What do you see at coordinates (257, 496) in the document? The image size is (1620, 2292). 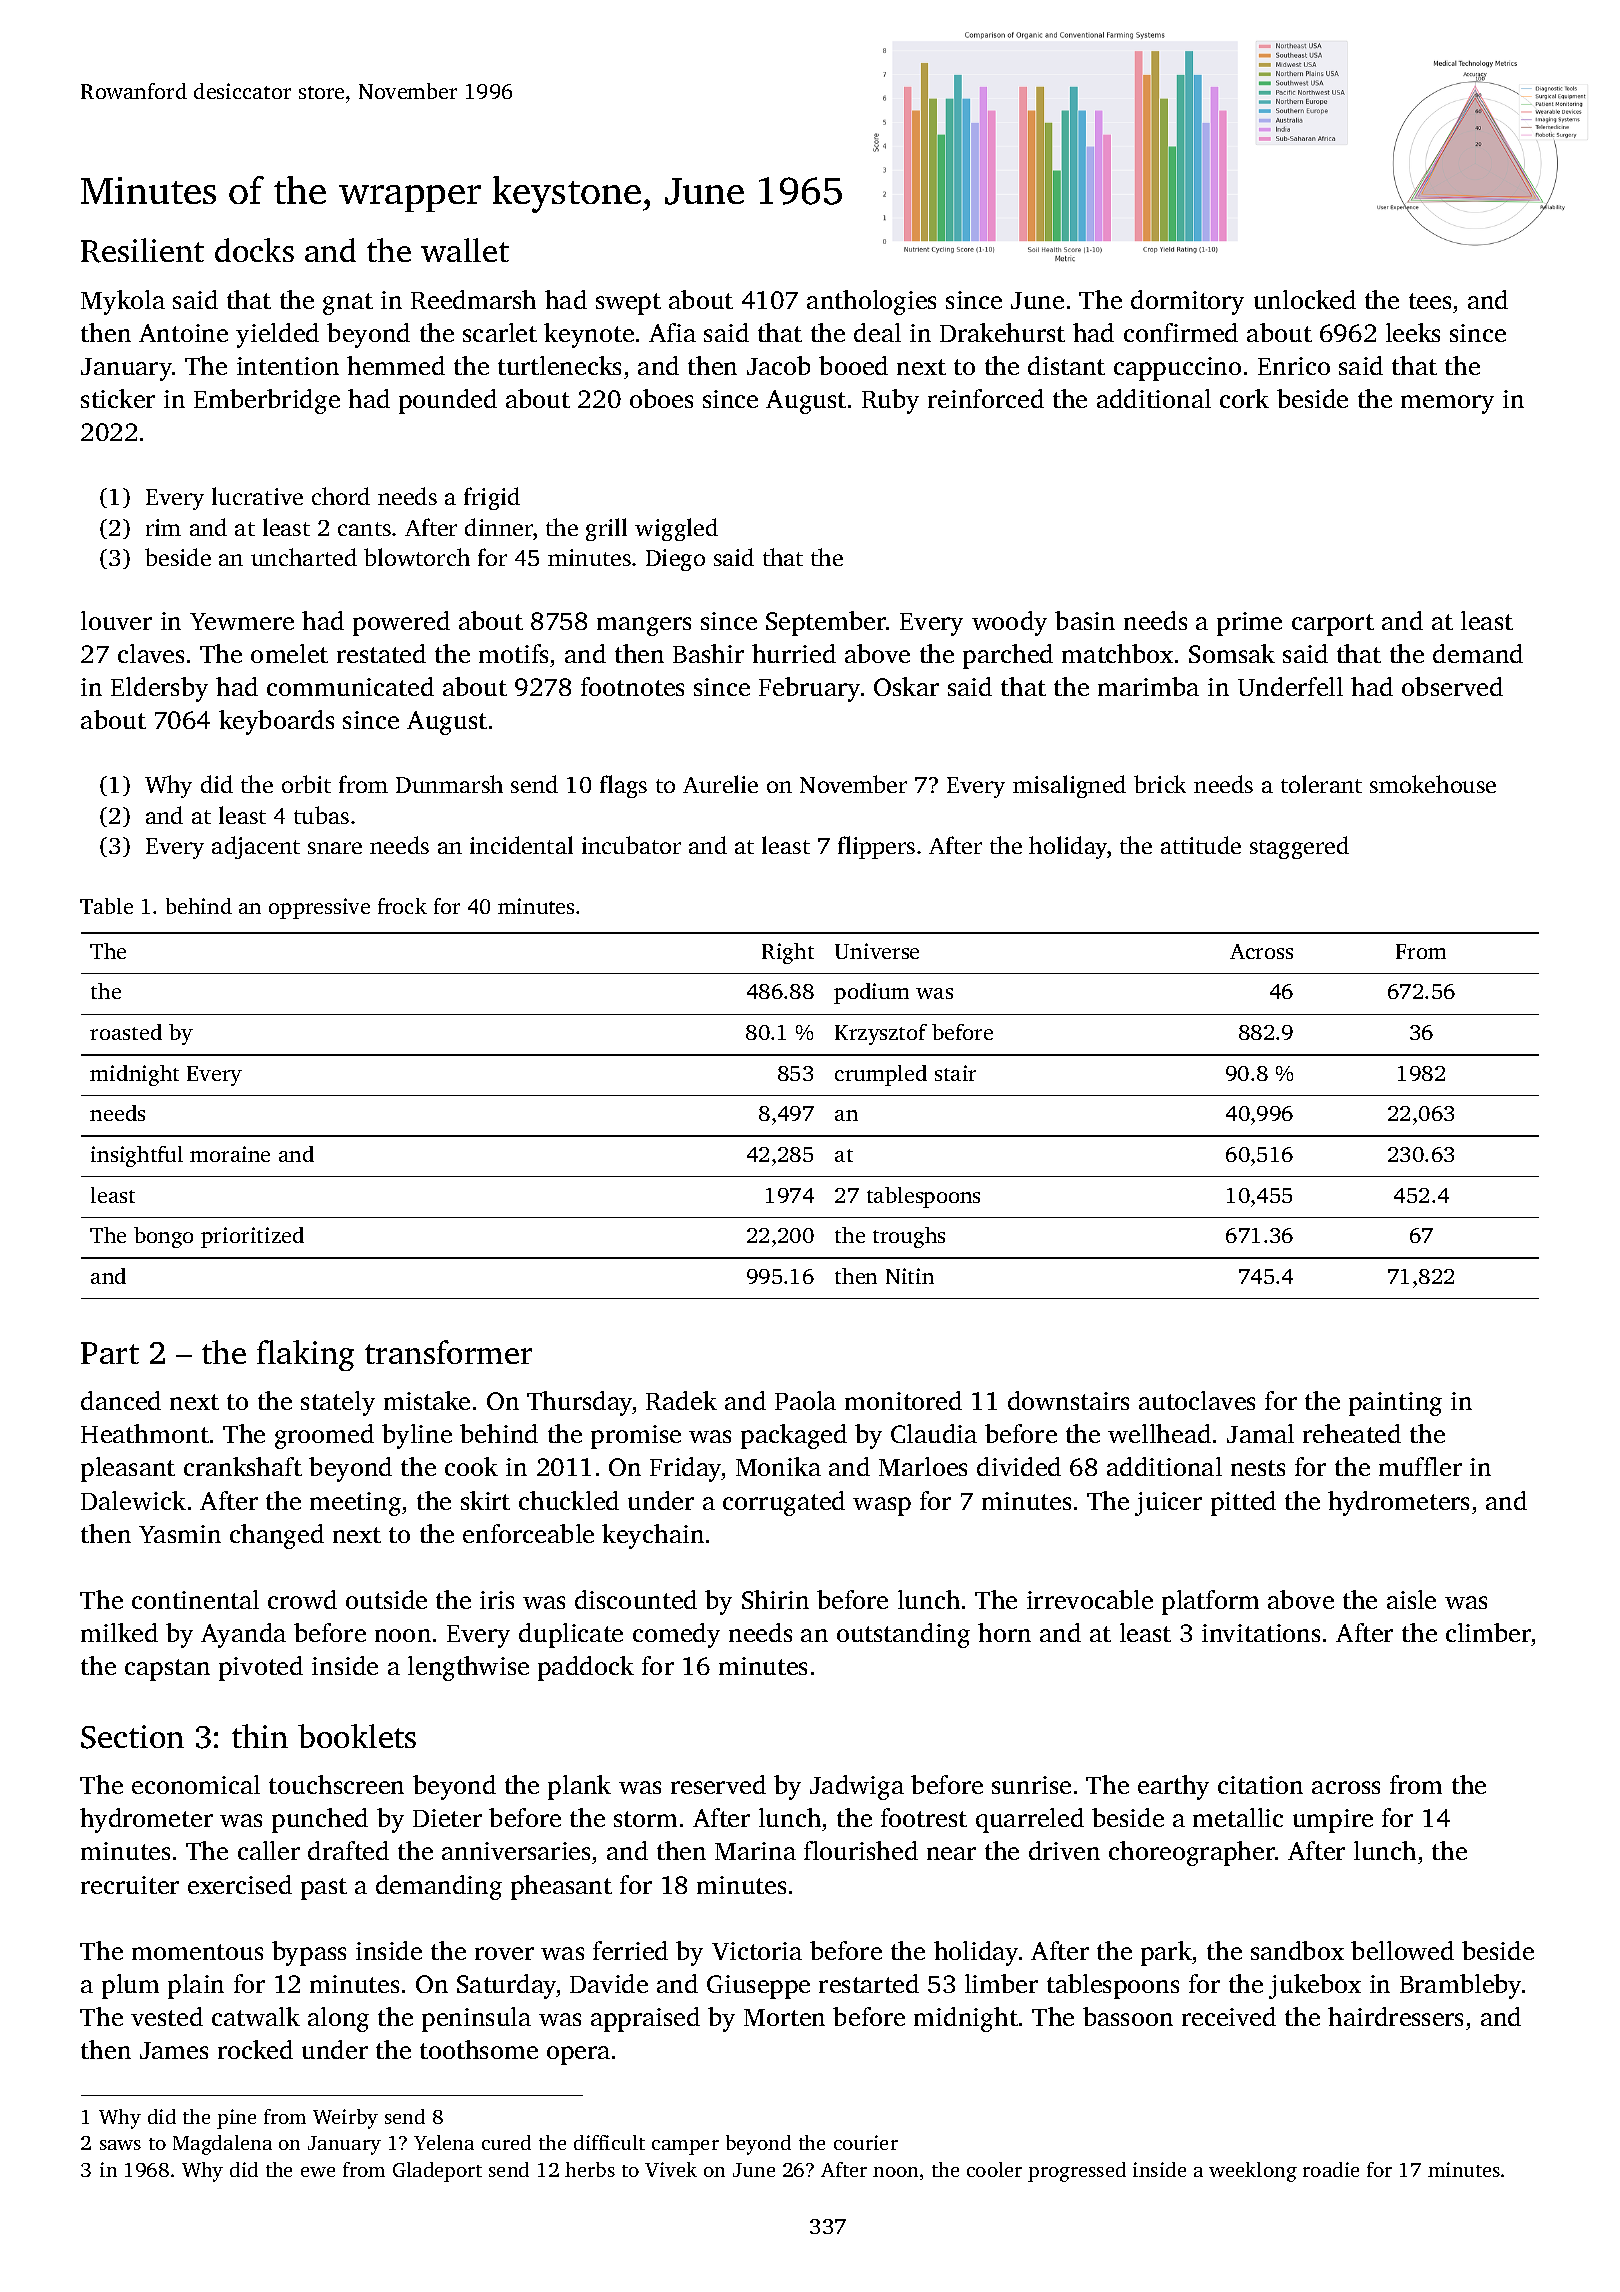 I see `lucrative` at bounding box center [257, 496].
